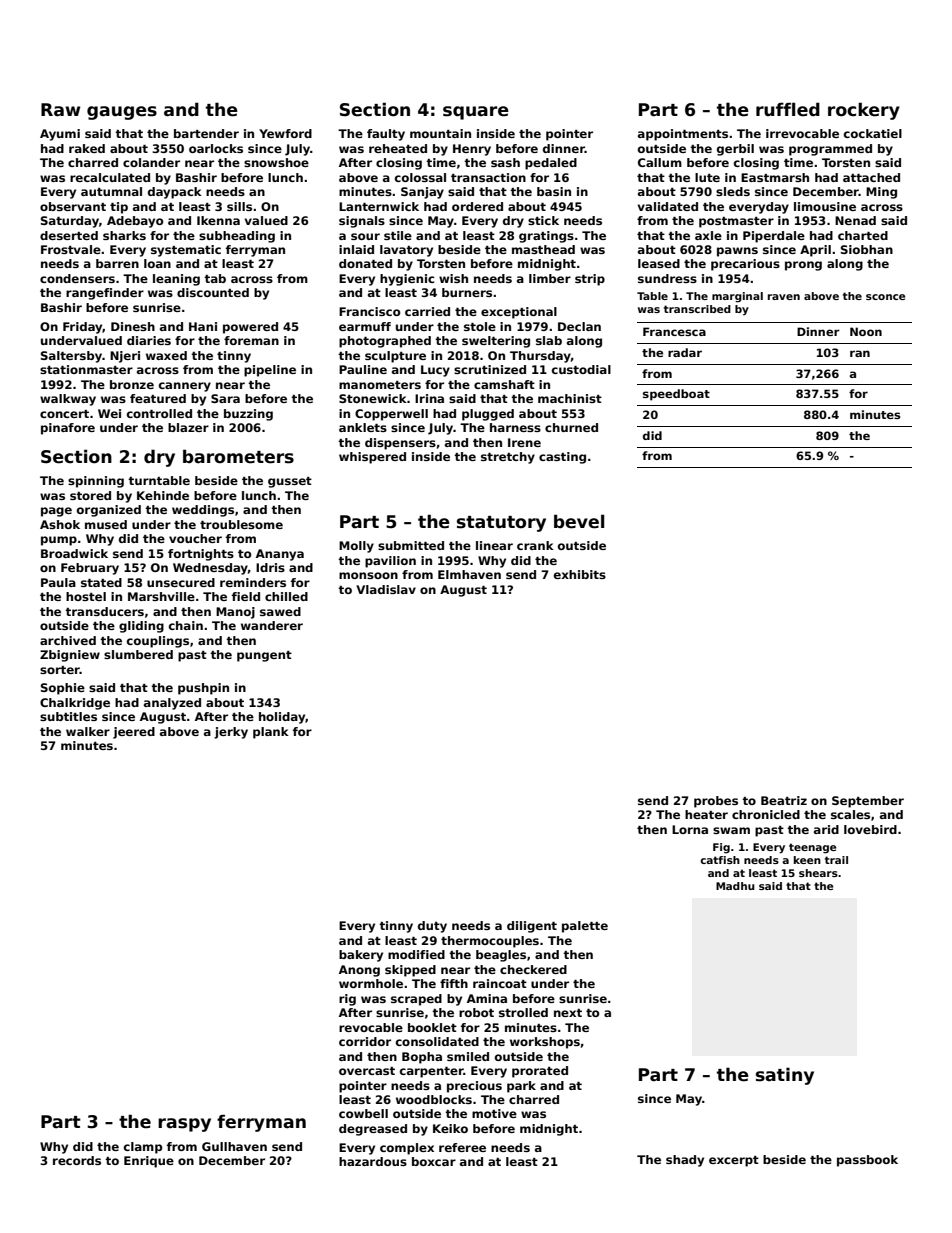  Describe the element at coordinates (122, 113) in the document. I see `gauges` at that location.
